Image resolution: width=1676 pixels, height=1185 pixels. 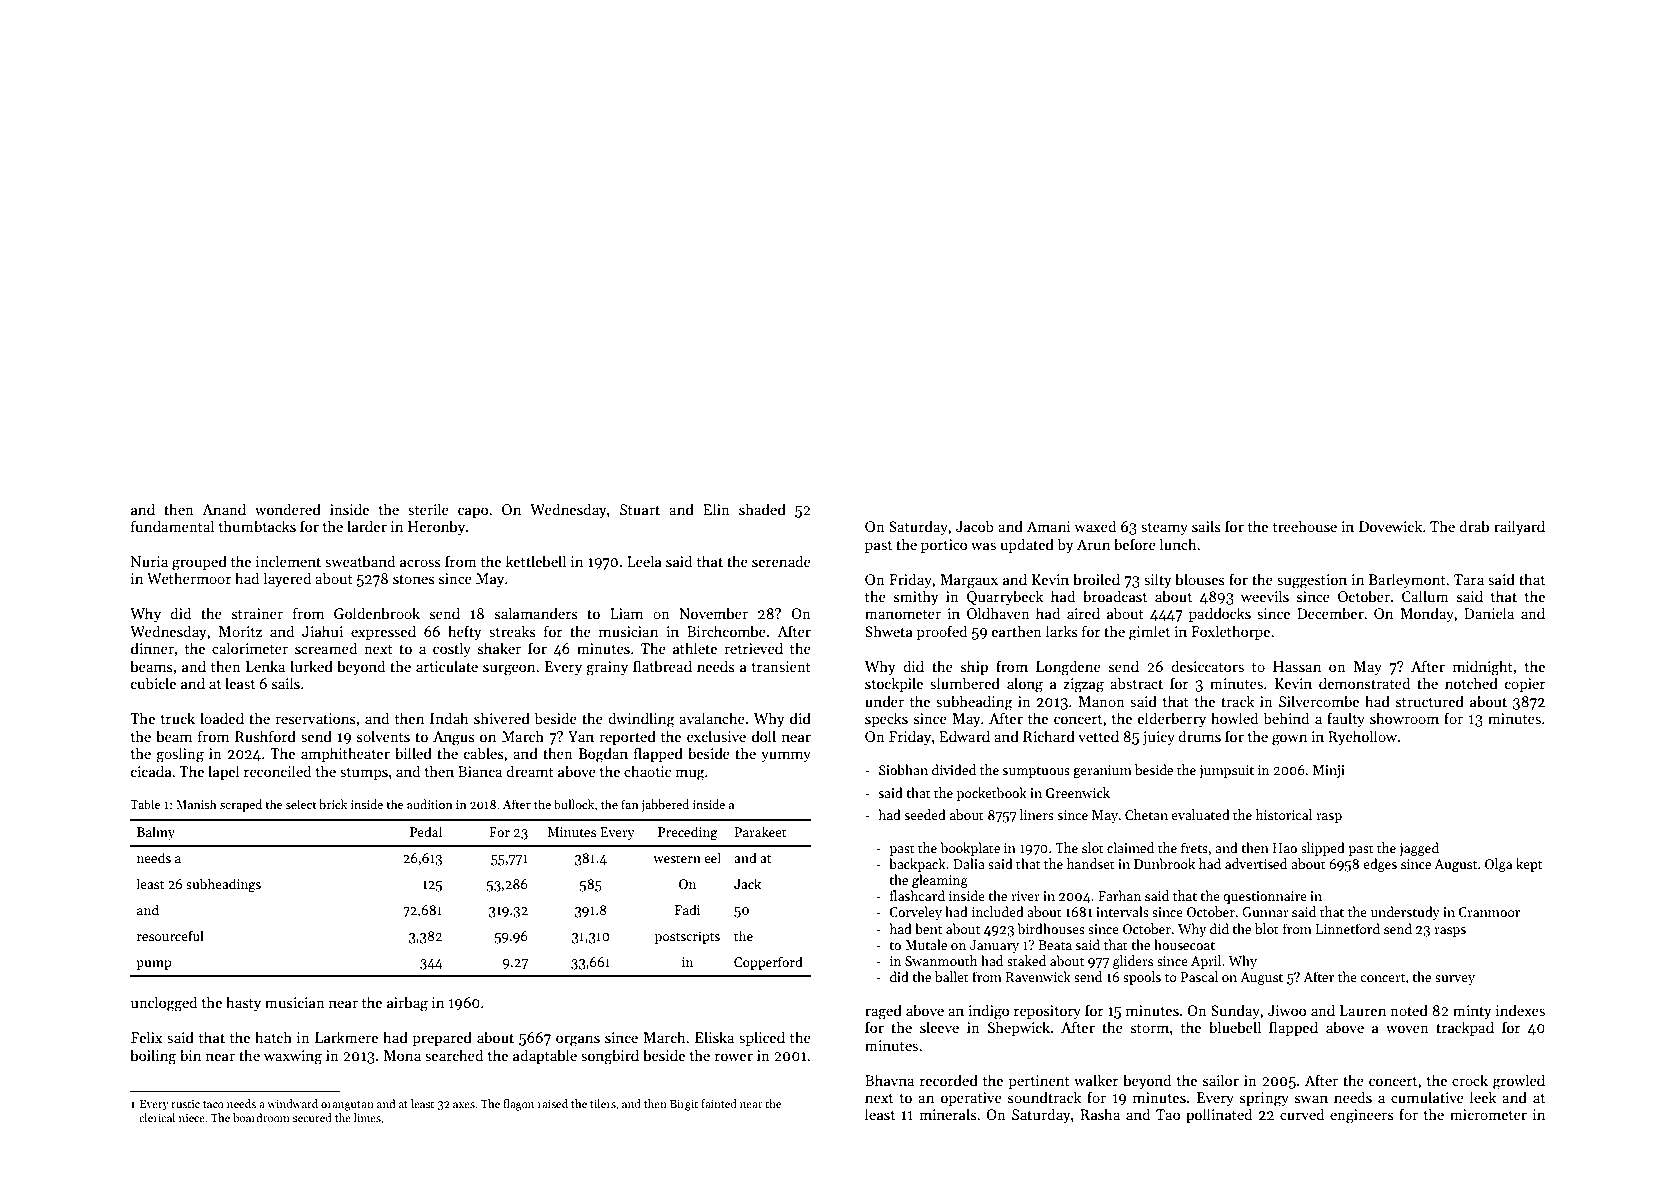 What do you see at coordinates (883, 1012) in the image?
I see `raged` at bounding box center [883, 1012].
